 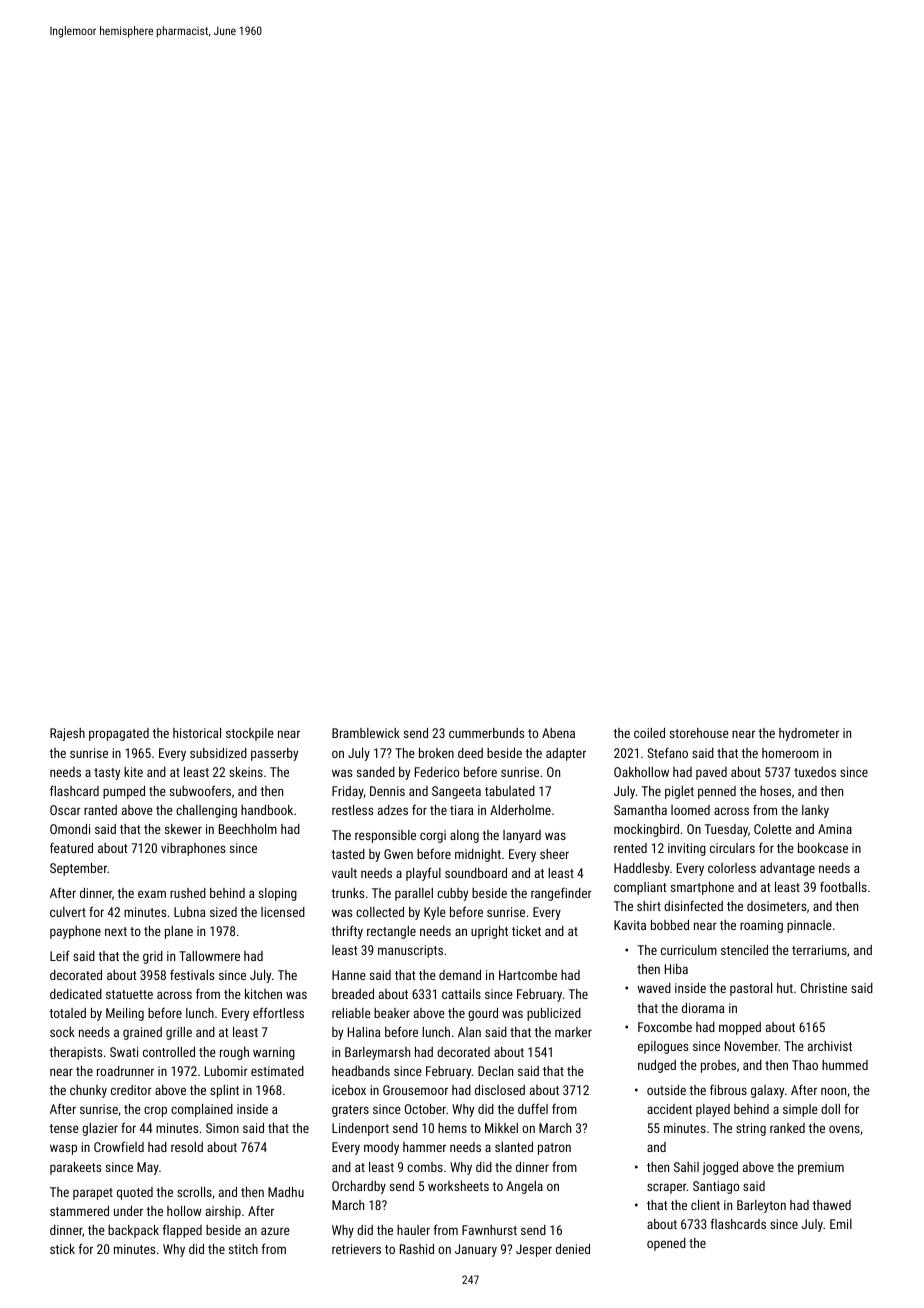 I want to click on probes, so click(x=718, y=1066).
